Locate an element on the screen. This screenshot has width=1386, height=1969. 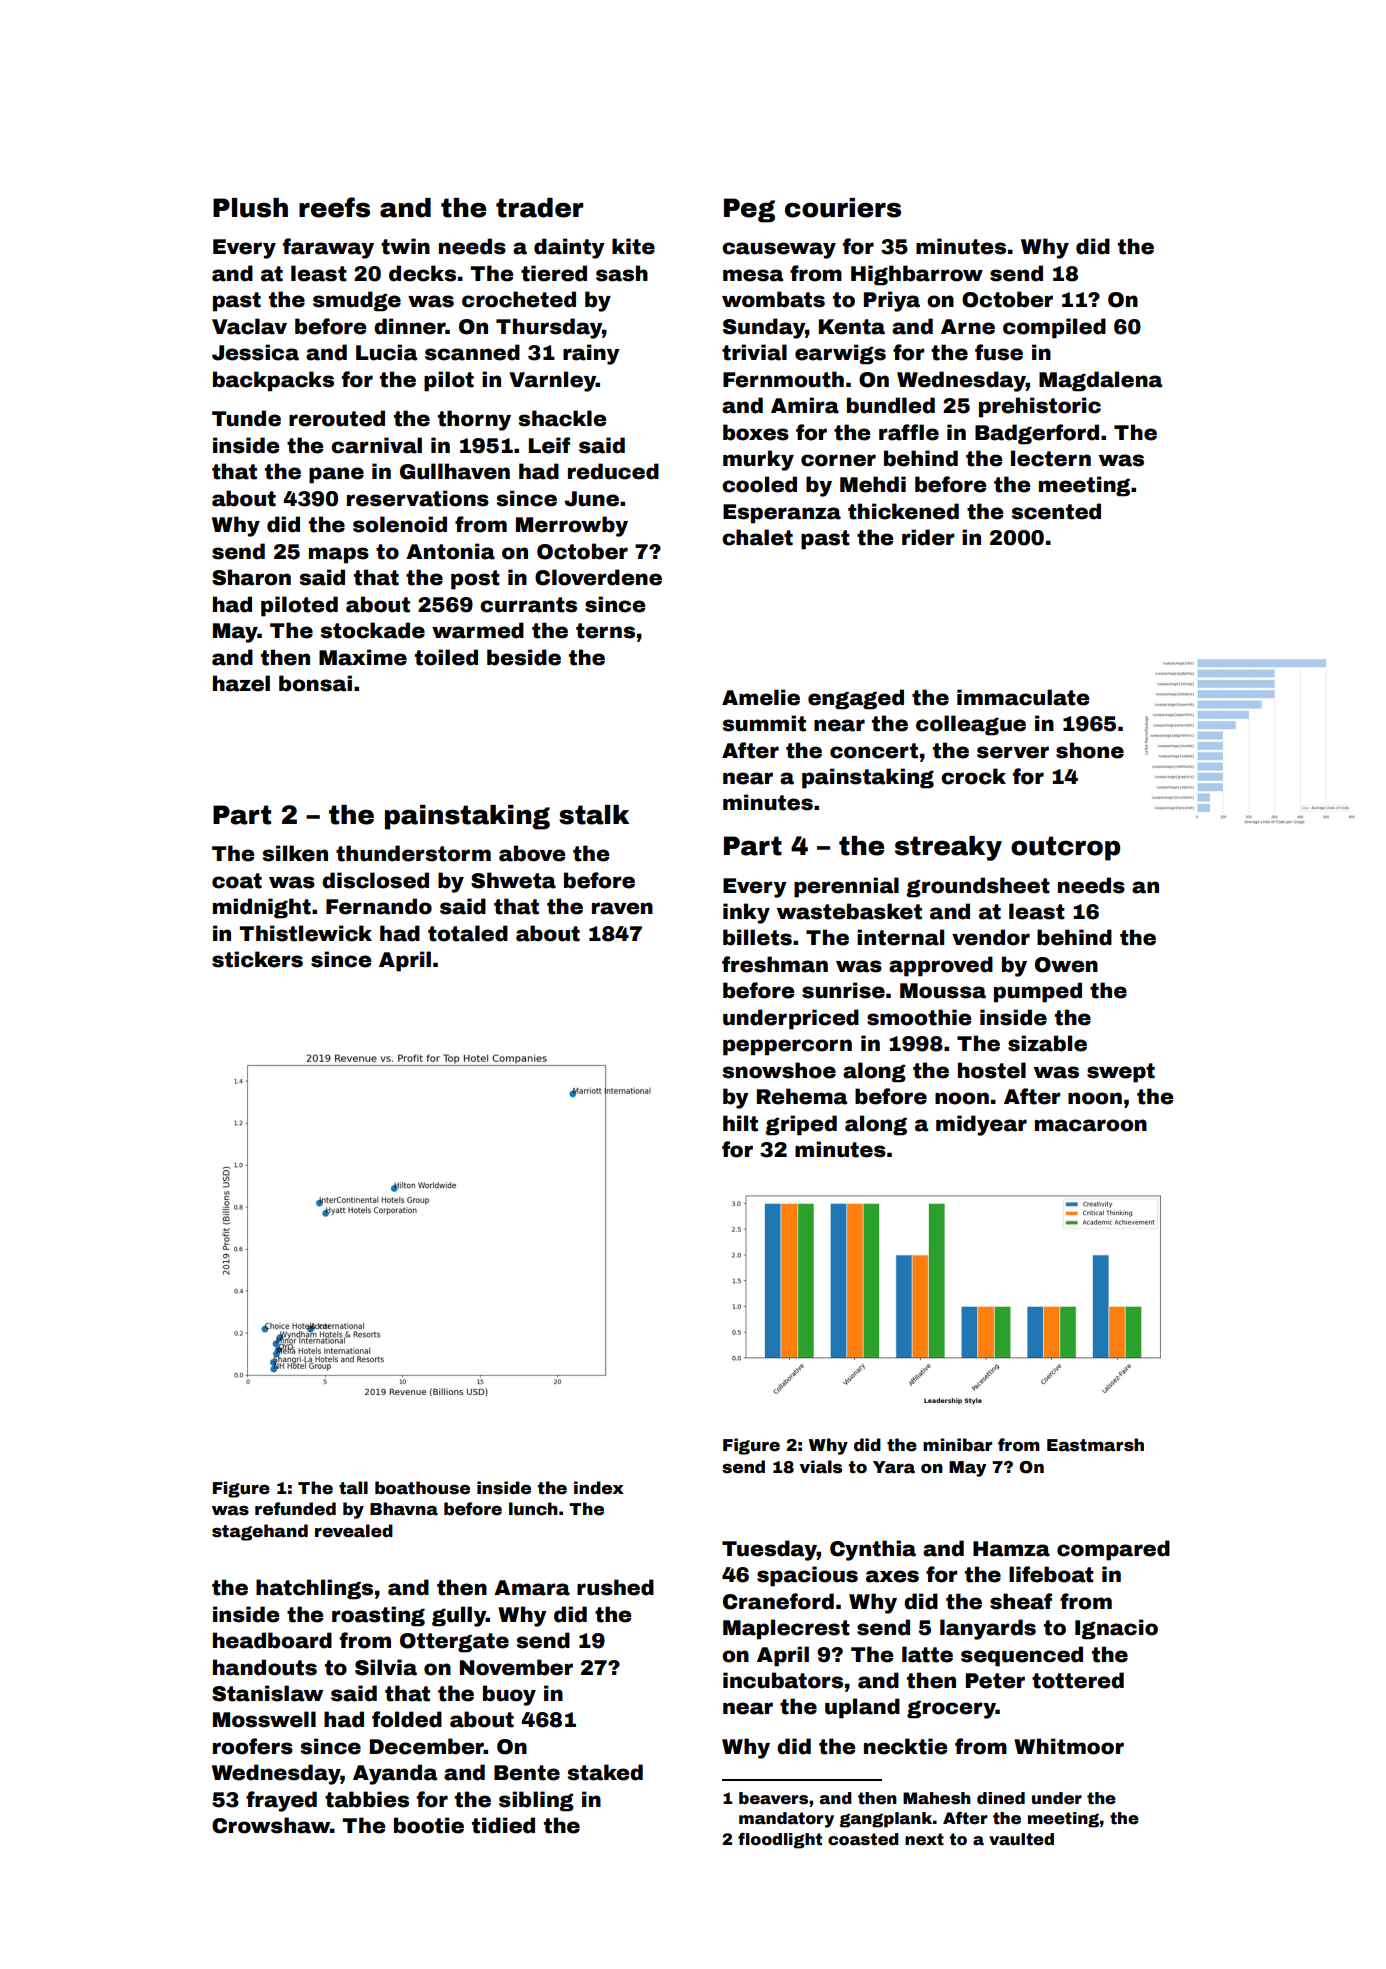
Whitmoor is located at coordinates (1069, 1746).
